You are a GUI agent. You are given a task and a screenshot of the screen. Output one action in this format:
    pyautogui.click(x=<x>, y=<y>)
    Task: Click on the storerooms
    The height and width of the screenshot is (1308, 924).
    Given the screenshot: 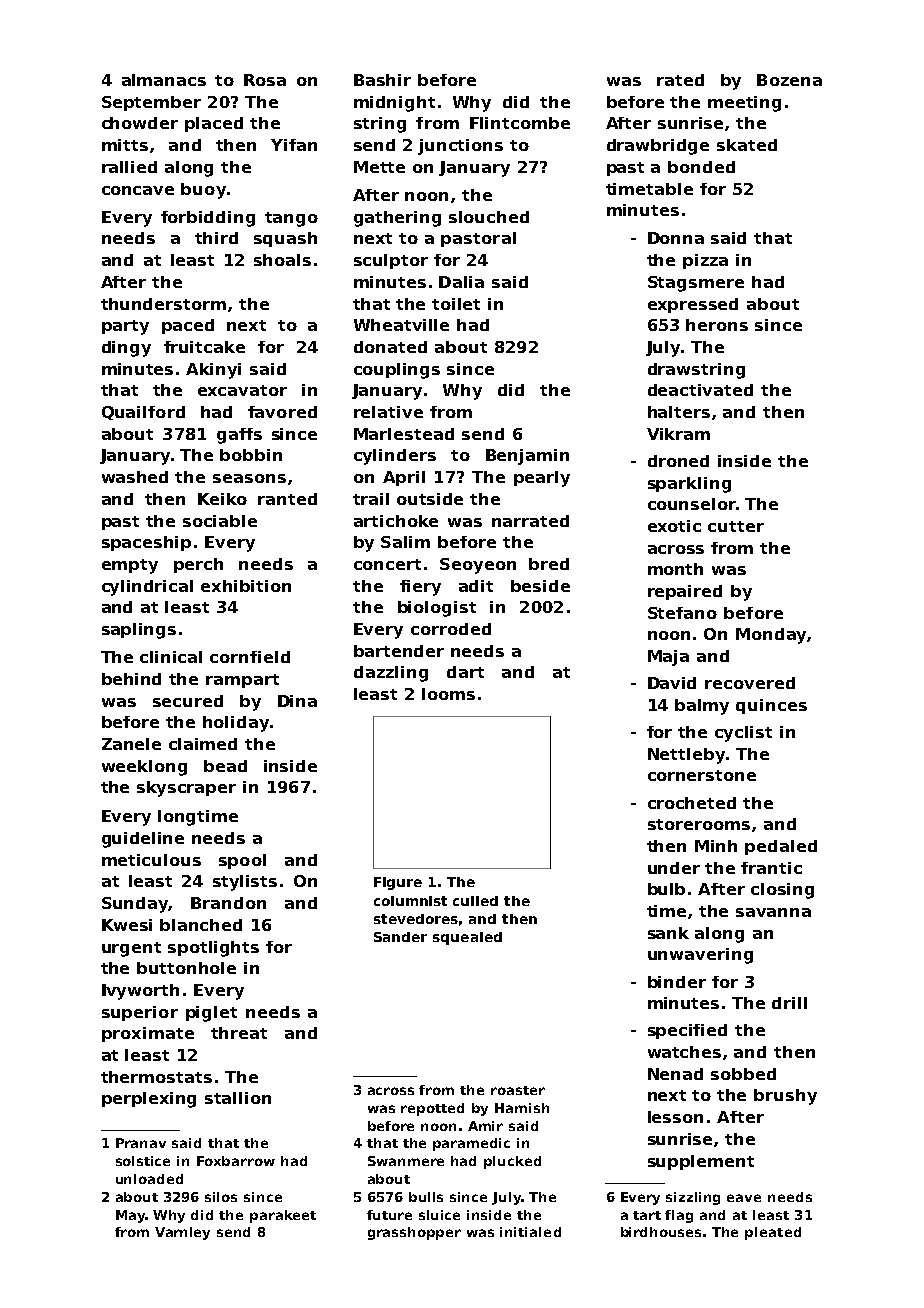 What is the action you would take?
    pyautogui.click(x=699, y=824)
